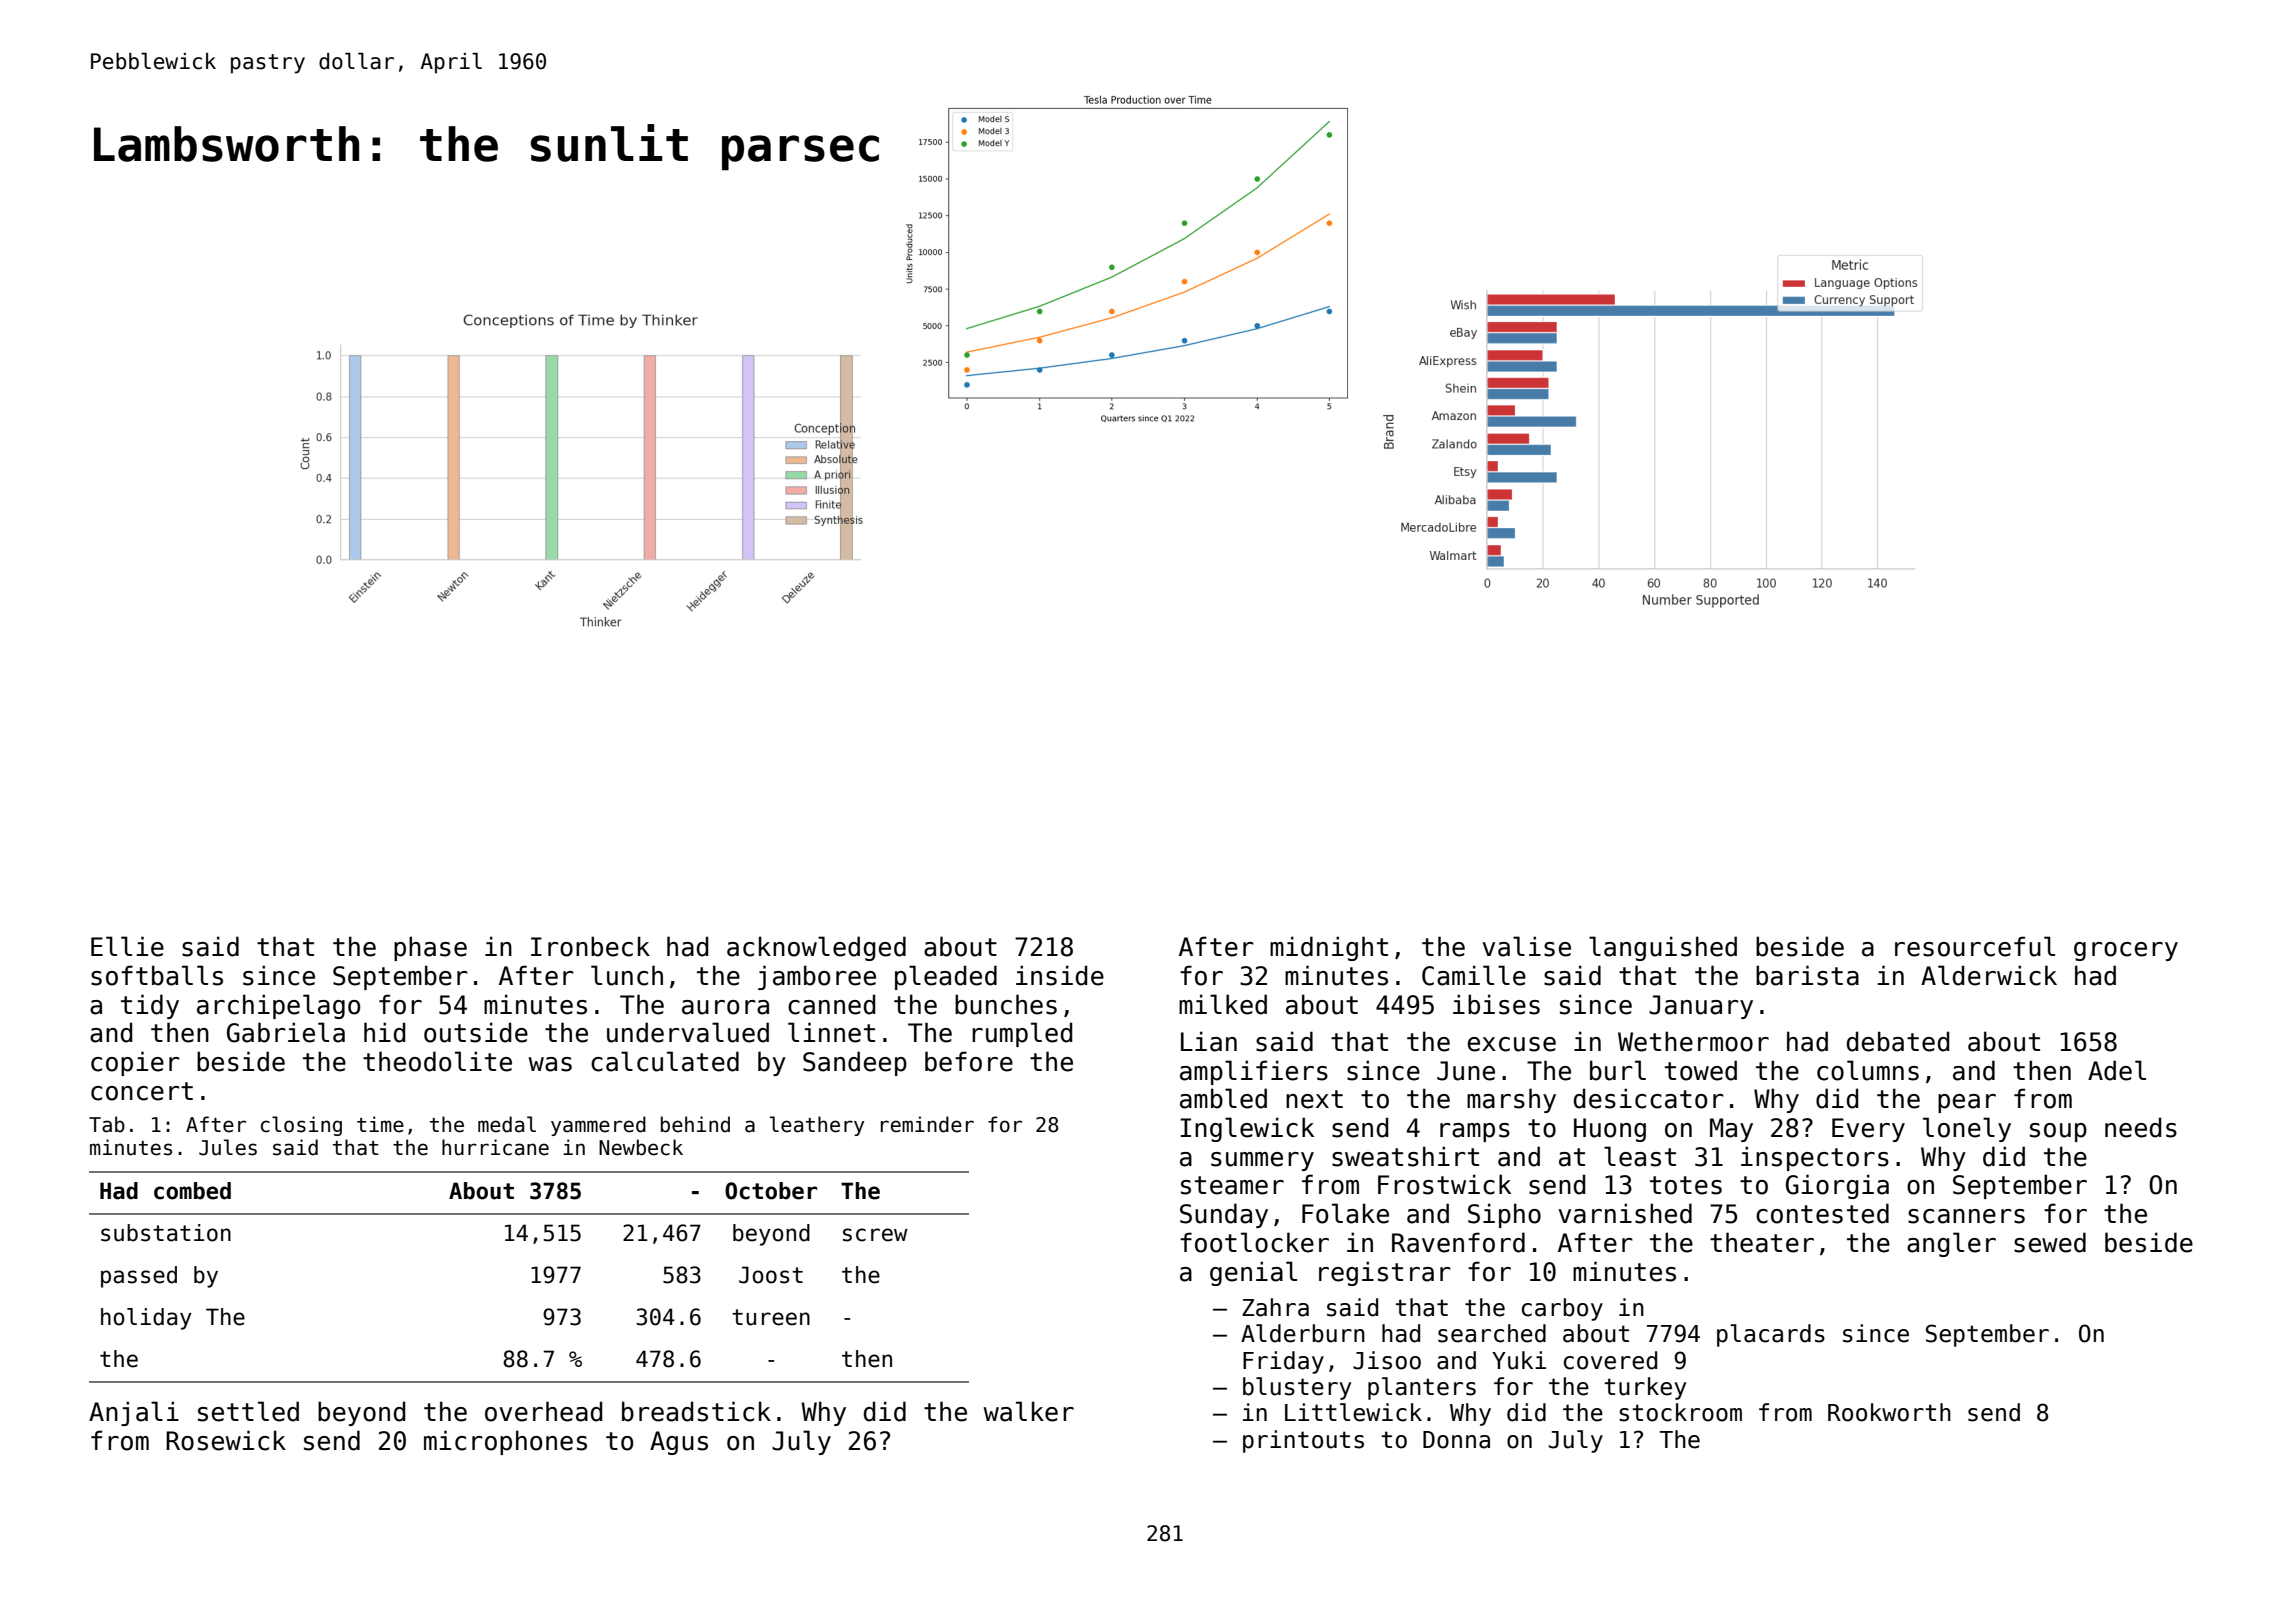 This page has height=1620, width=2292. Describe the element at coordinates (286, 1032) in the page. I see `Gabriela` at that location.
